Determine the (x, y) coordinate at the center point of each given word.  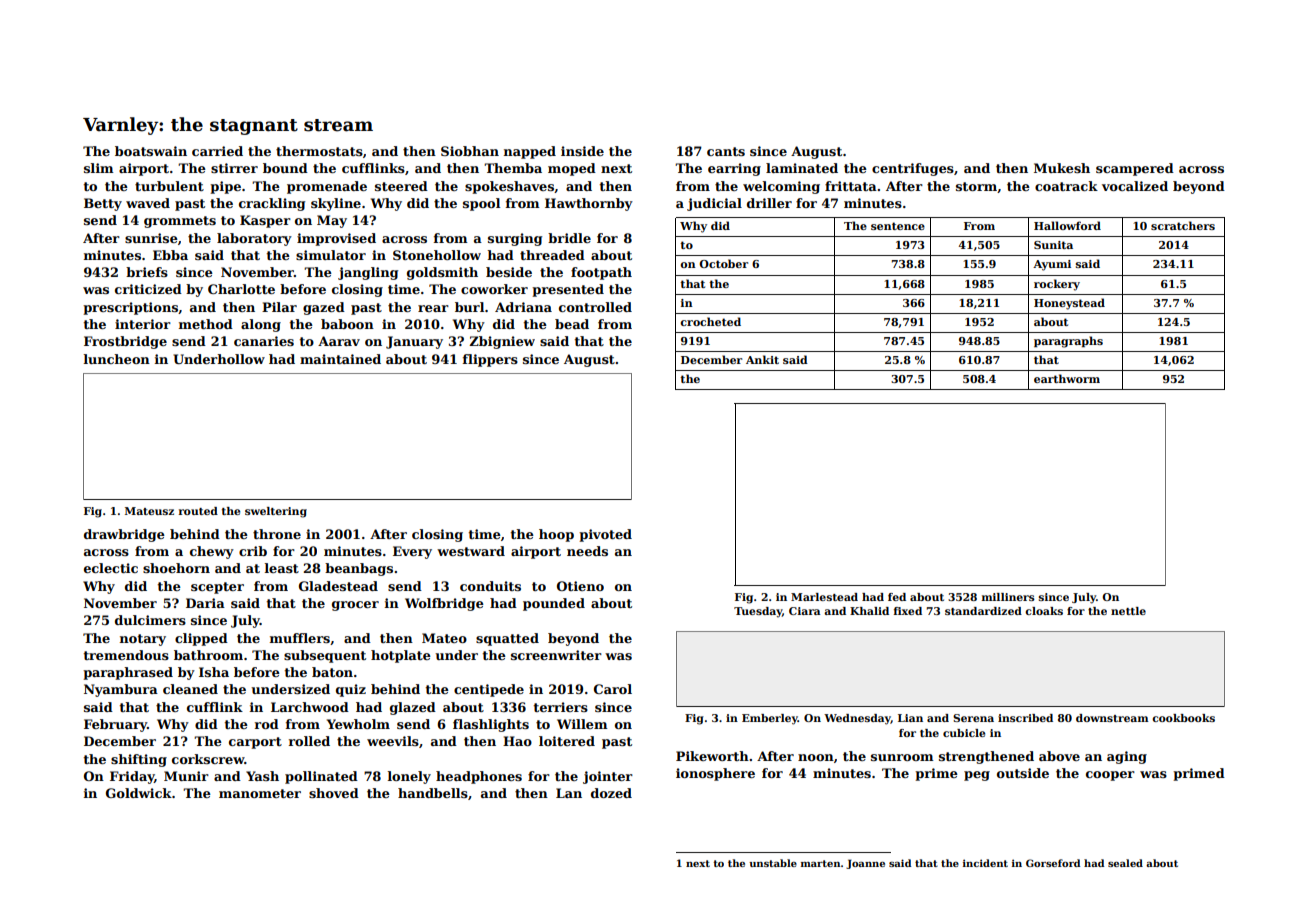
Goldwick (139, 793)
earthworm (1067, 378)
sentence (898, 226)
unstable (773, 863)
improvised (336, 239)
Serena (973, 718)
